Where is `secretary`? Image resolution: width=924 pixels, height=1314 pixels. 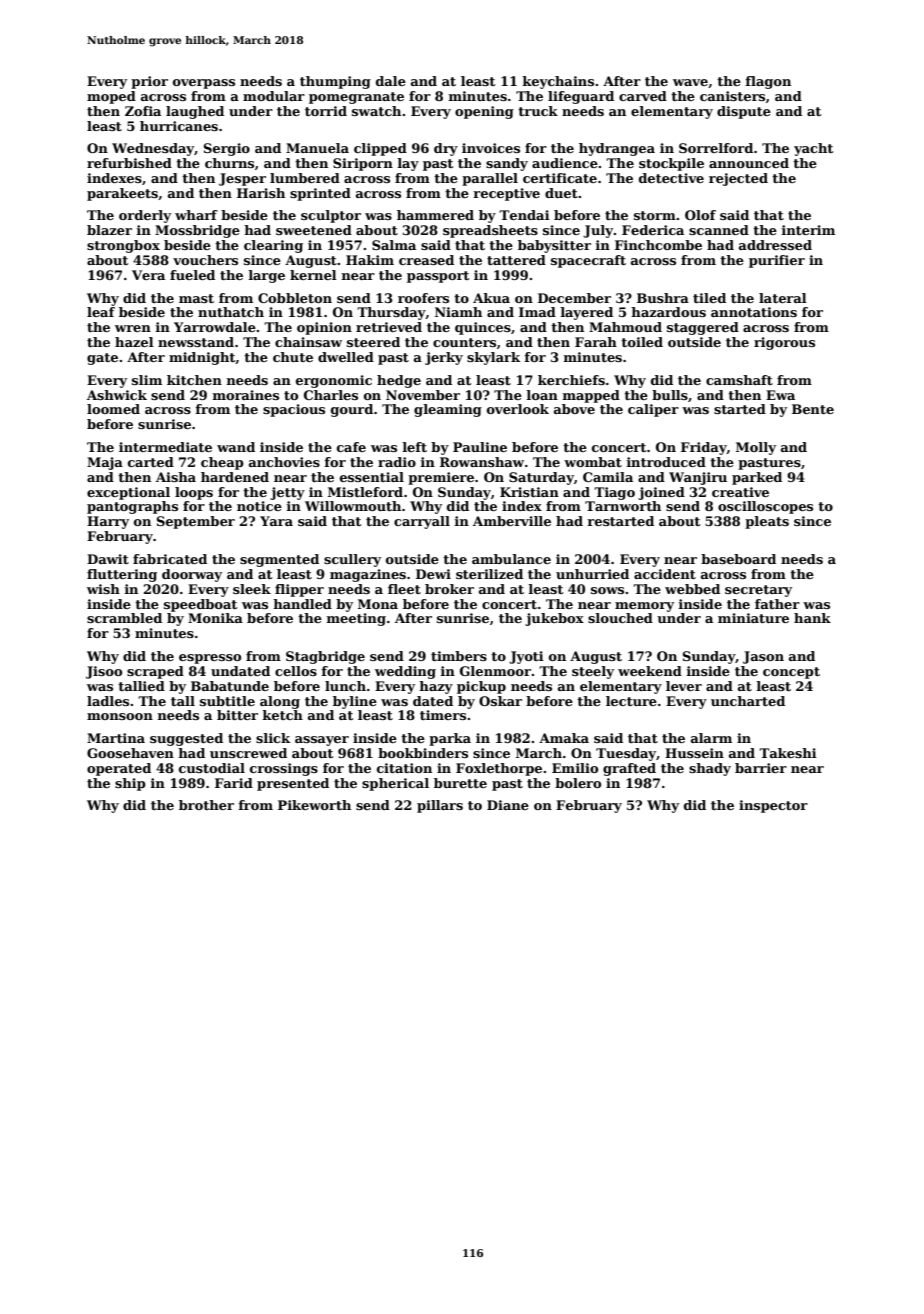 secretary is located at coordinates (758, 591).
